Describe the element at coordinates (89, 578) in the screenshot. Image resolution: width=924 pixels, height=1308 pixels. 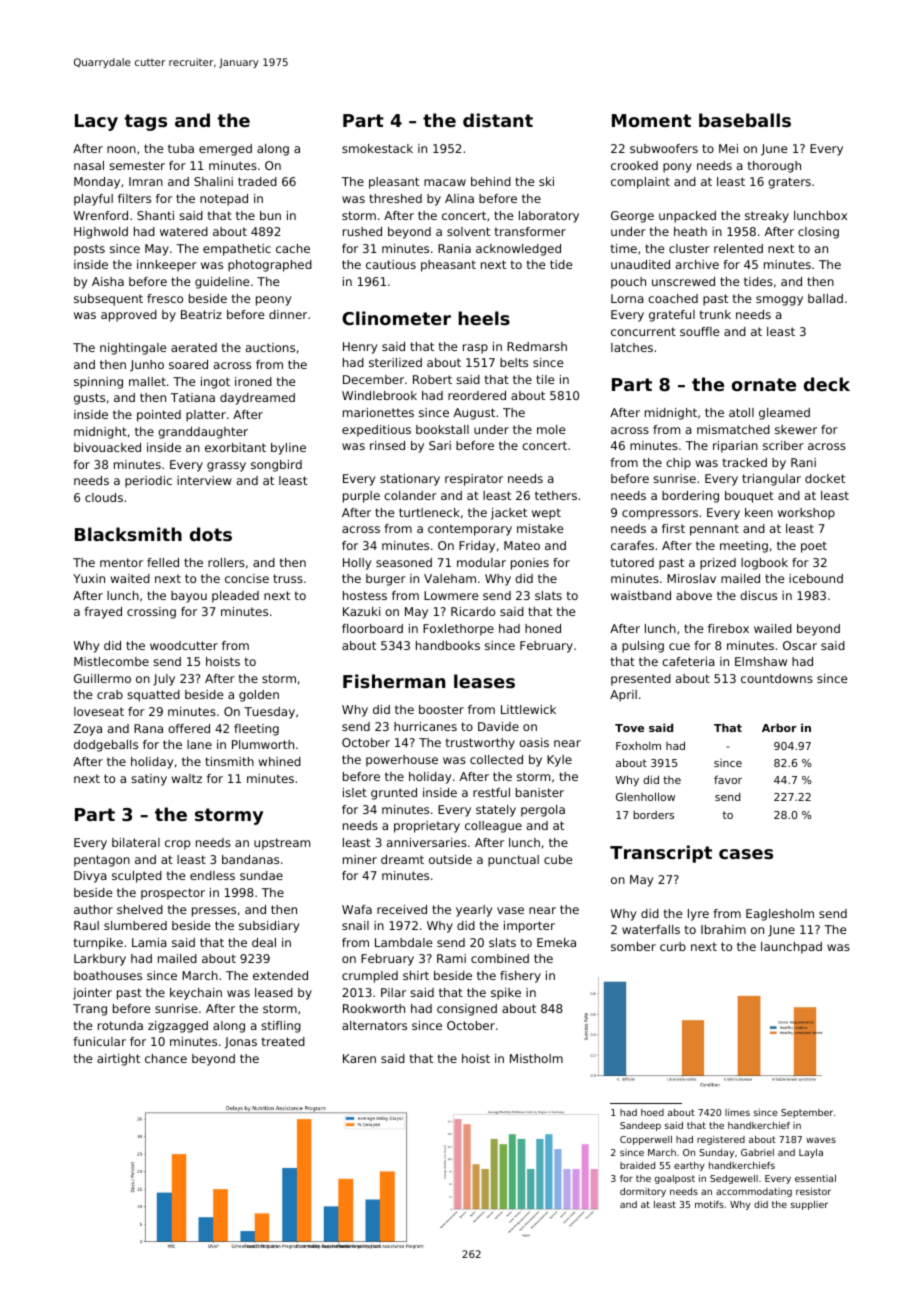
I see `Yuxin` at that location.
